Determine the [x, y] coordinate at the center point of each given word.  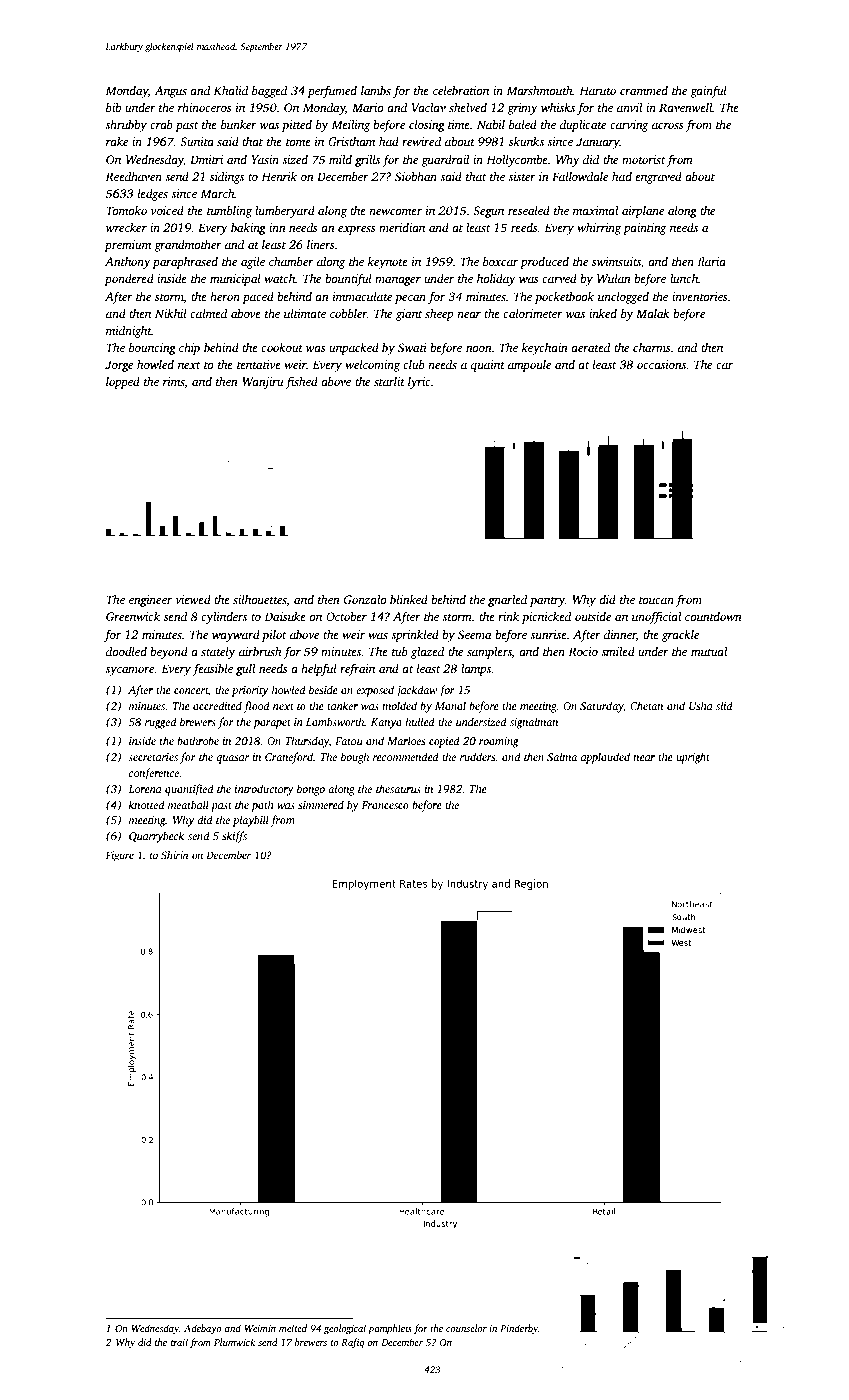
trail [179, 1342]
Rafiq [353, 1343]
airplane [643, 212]
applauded [605, 758]
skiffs [234, 837]
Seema [474, 634]
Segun [488, 212]
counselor [466, 1328]
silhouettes [260, 599]
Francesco [385, 805]
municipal [235, 280]
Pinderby [519, 1329]
